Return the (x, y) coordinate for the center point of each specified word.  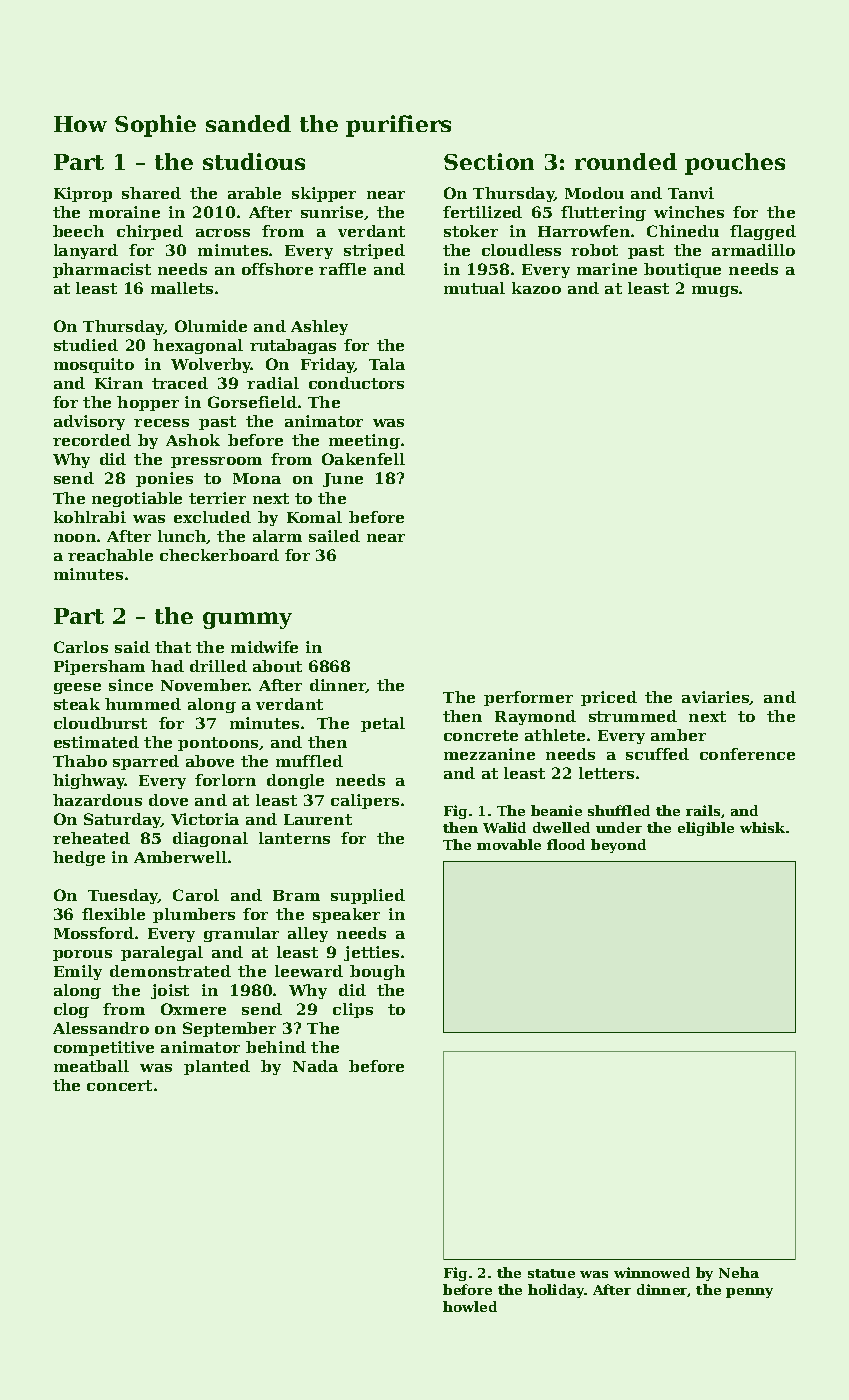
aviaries (716, 698)
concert (119, 1085)
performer (528, 698)
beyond (618, 846)
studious (254, 161)
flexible (113, 914)
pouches (735, 164)
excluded (212, 517)
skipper (324, 194)
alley (308, 934)
